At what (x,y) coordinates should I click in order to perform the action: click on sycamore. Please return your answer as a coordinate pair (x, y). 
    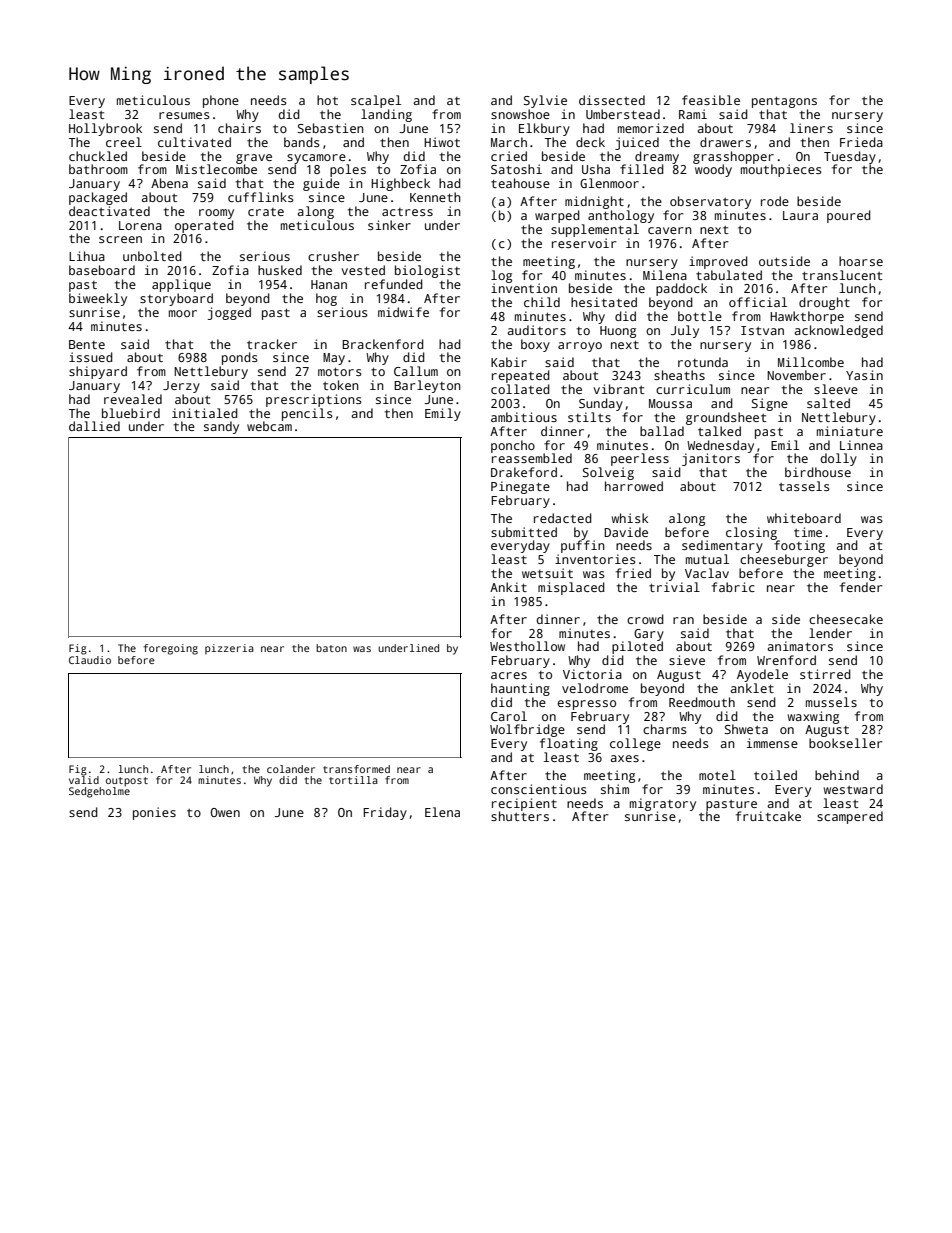
    Looking at the image, I should click on (316, 159).
